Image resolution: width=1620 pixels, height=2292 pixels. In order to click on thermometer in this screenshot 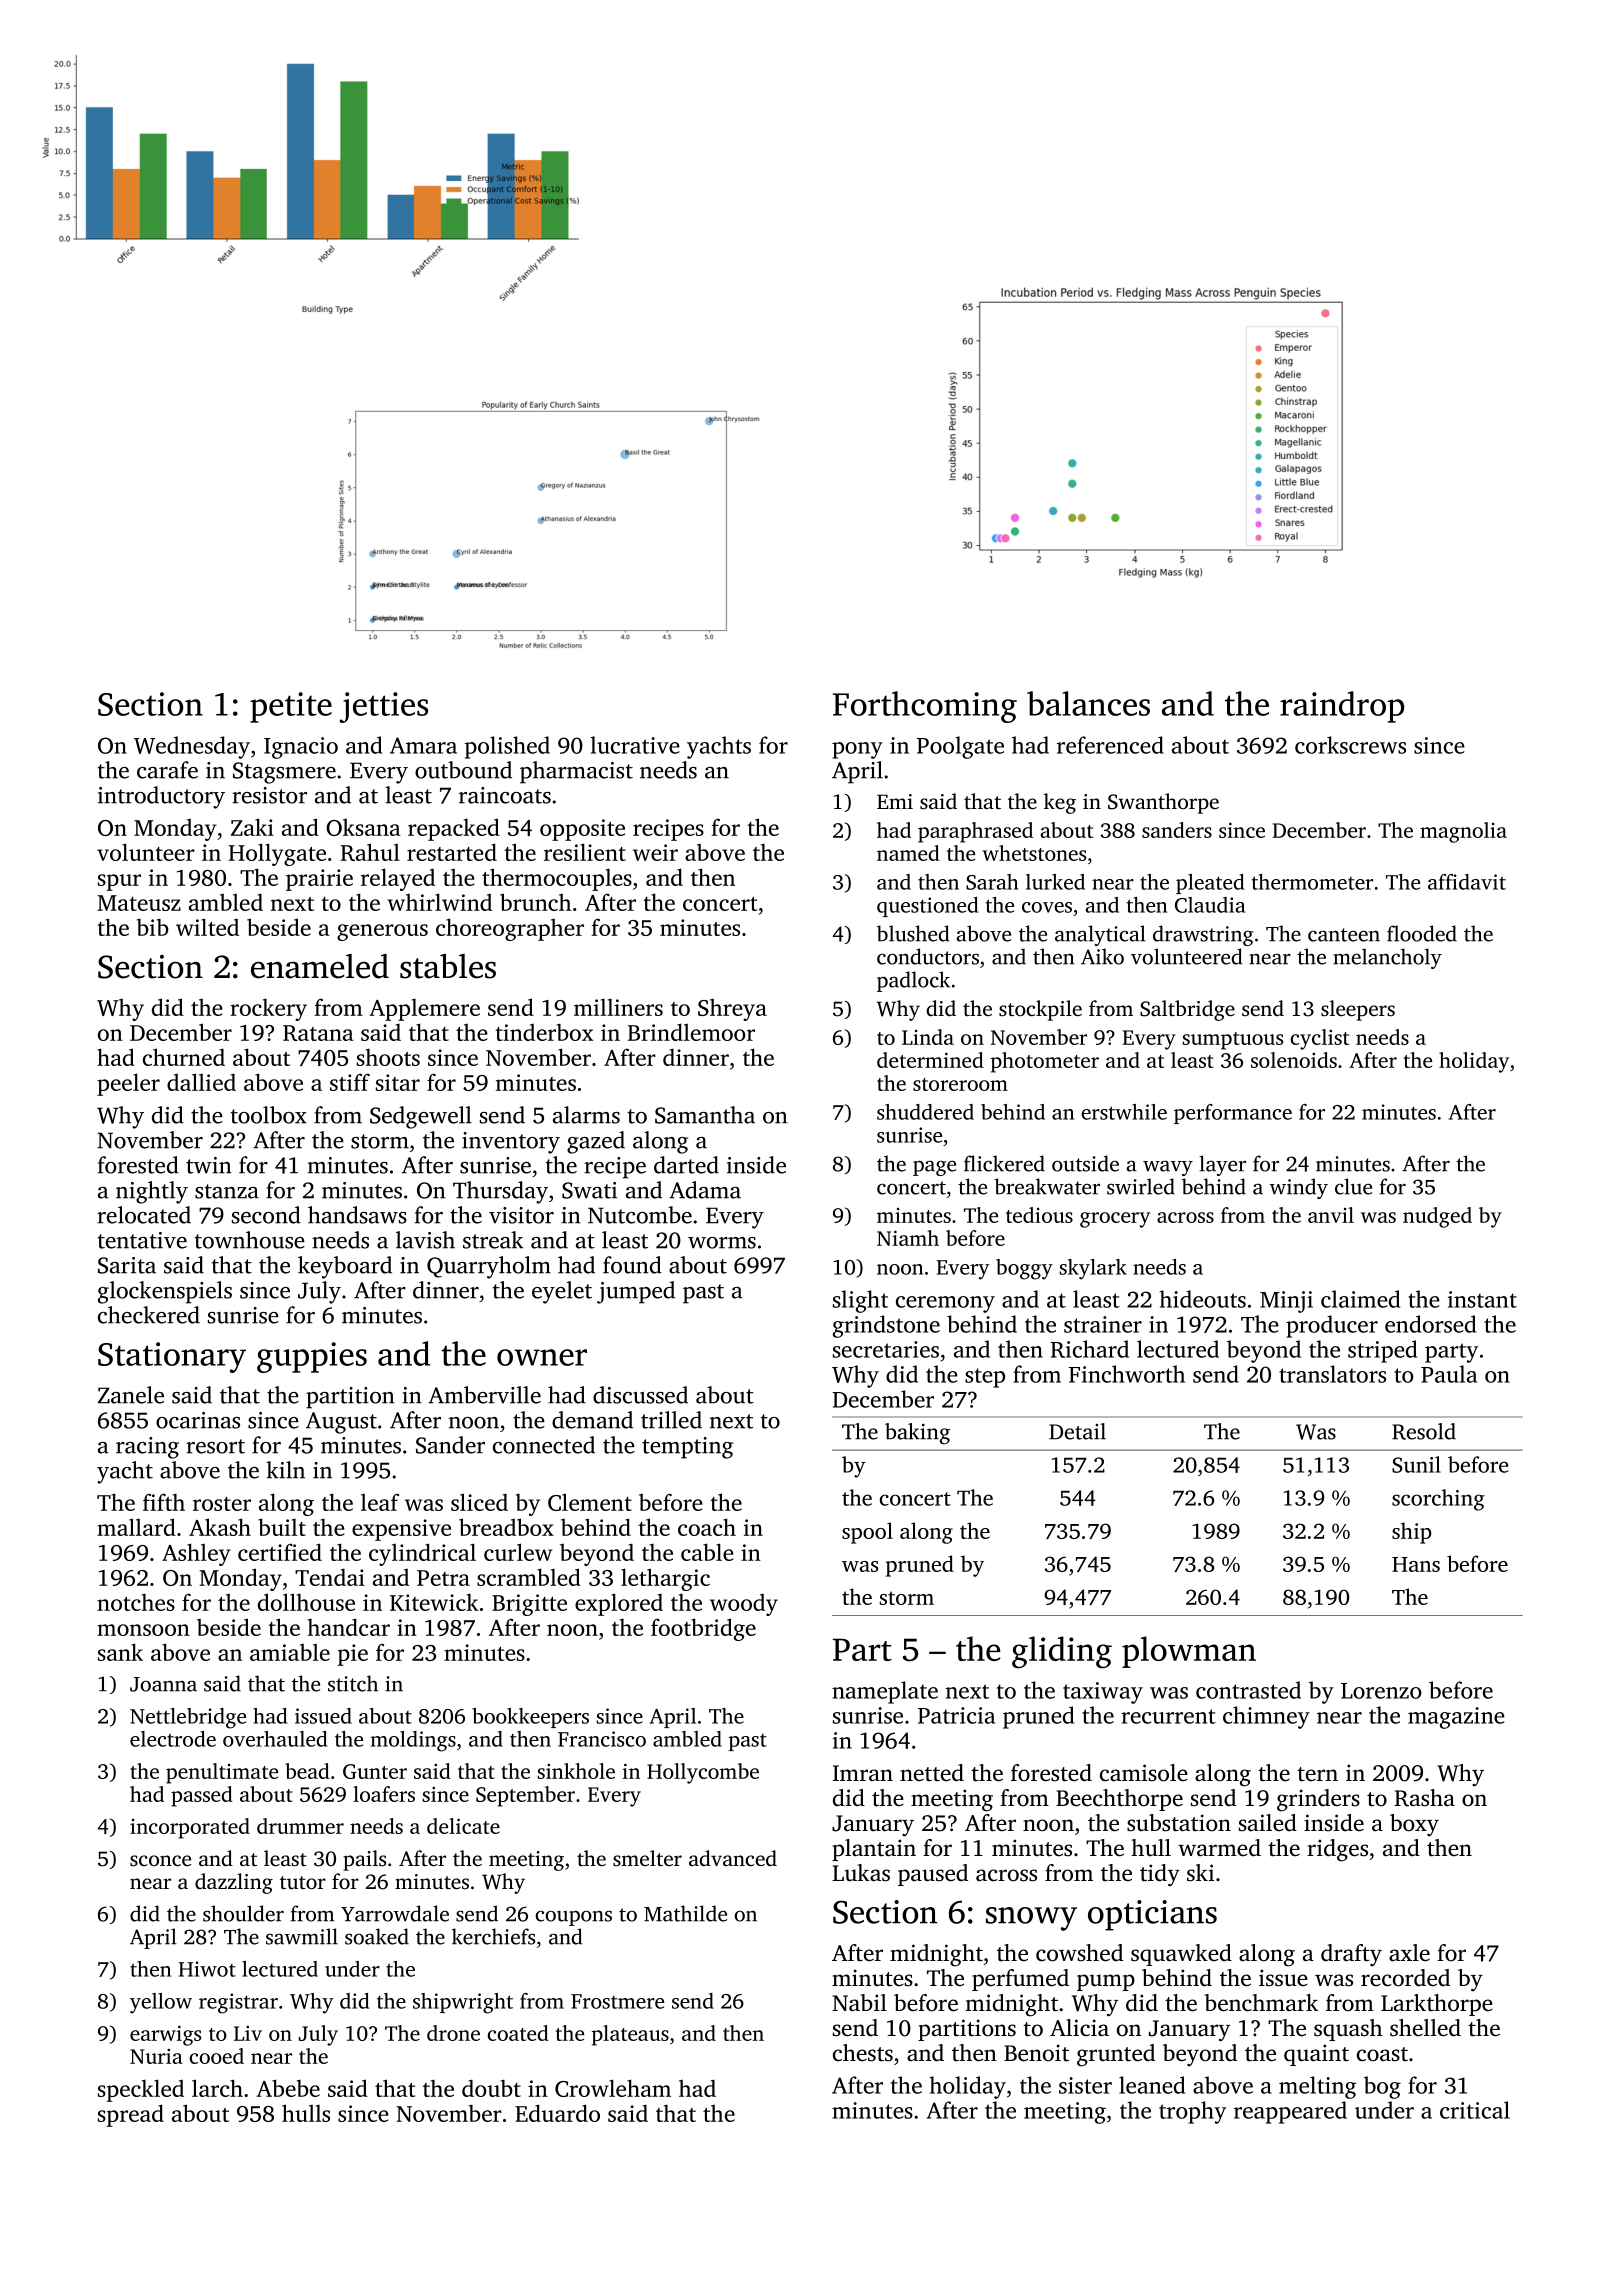, I will do `click(1312, 882)`.
